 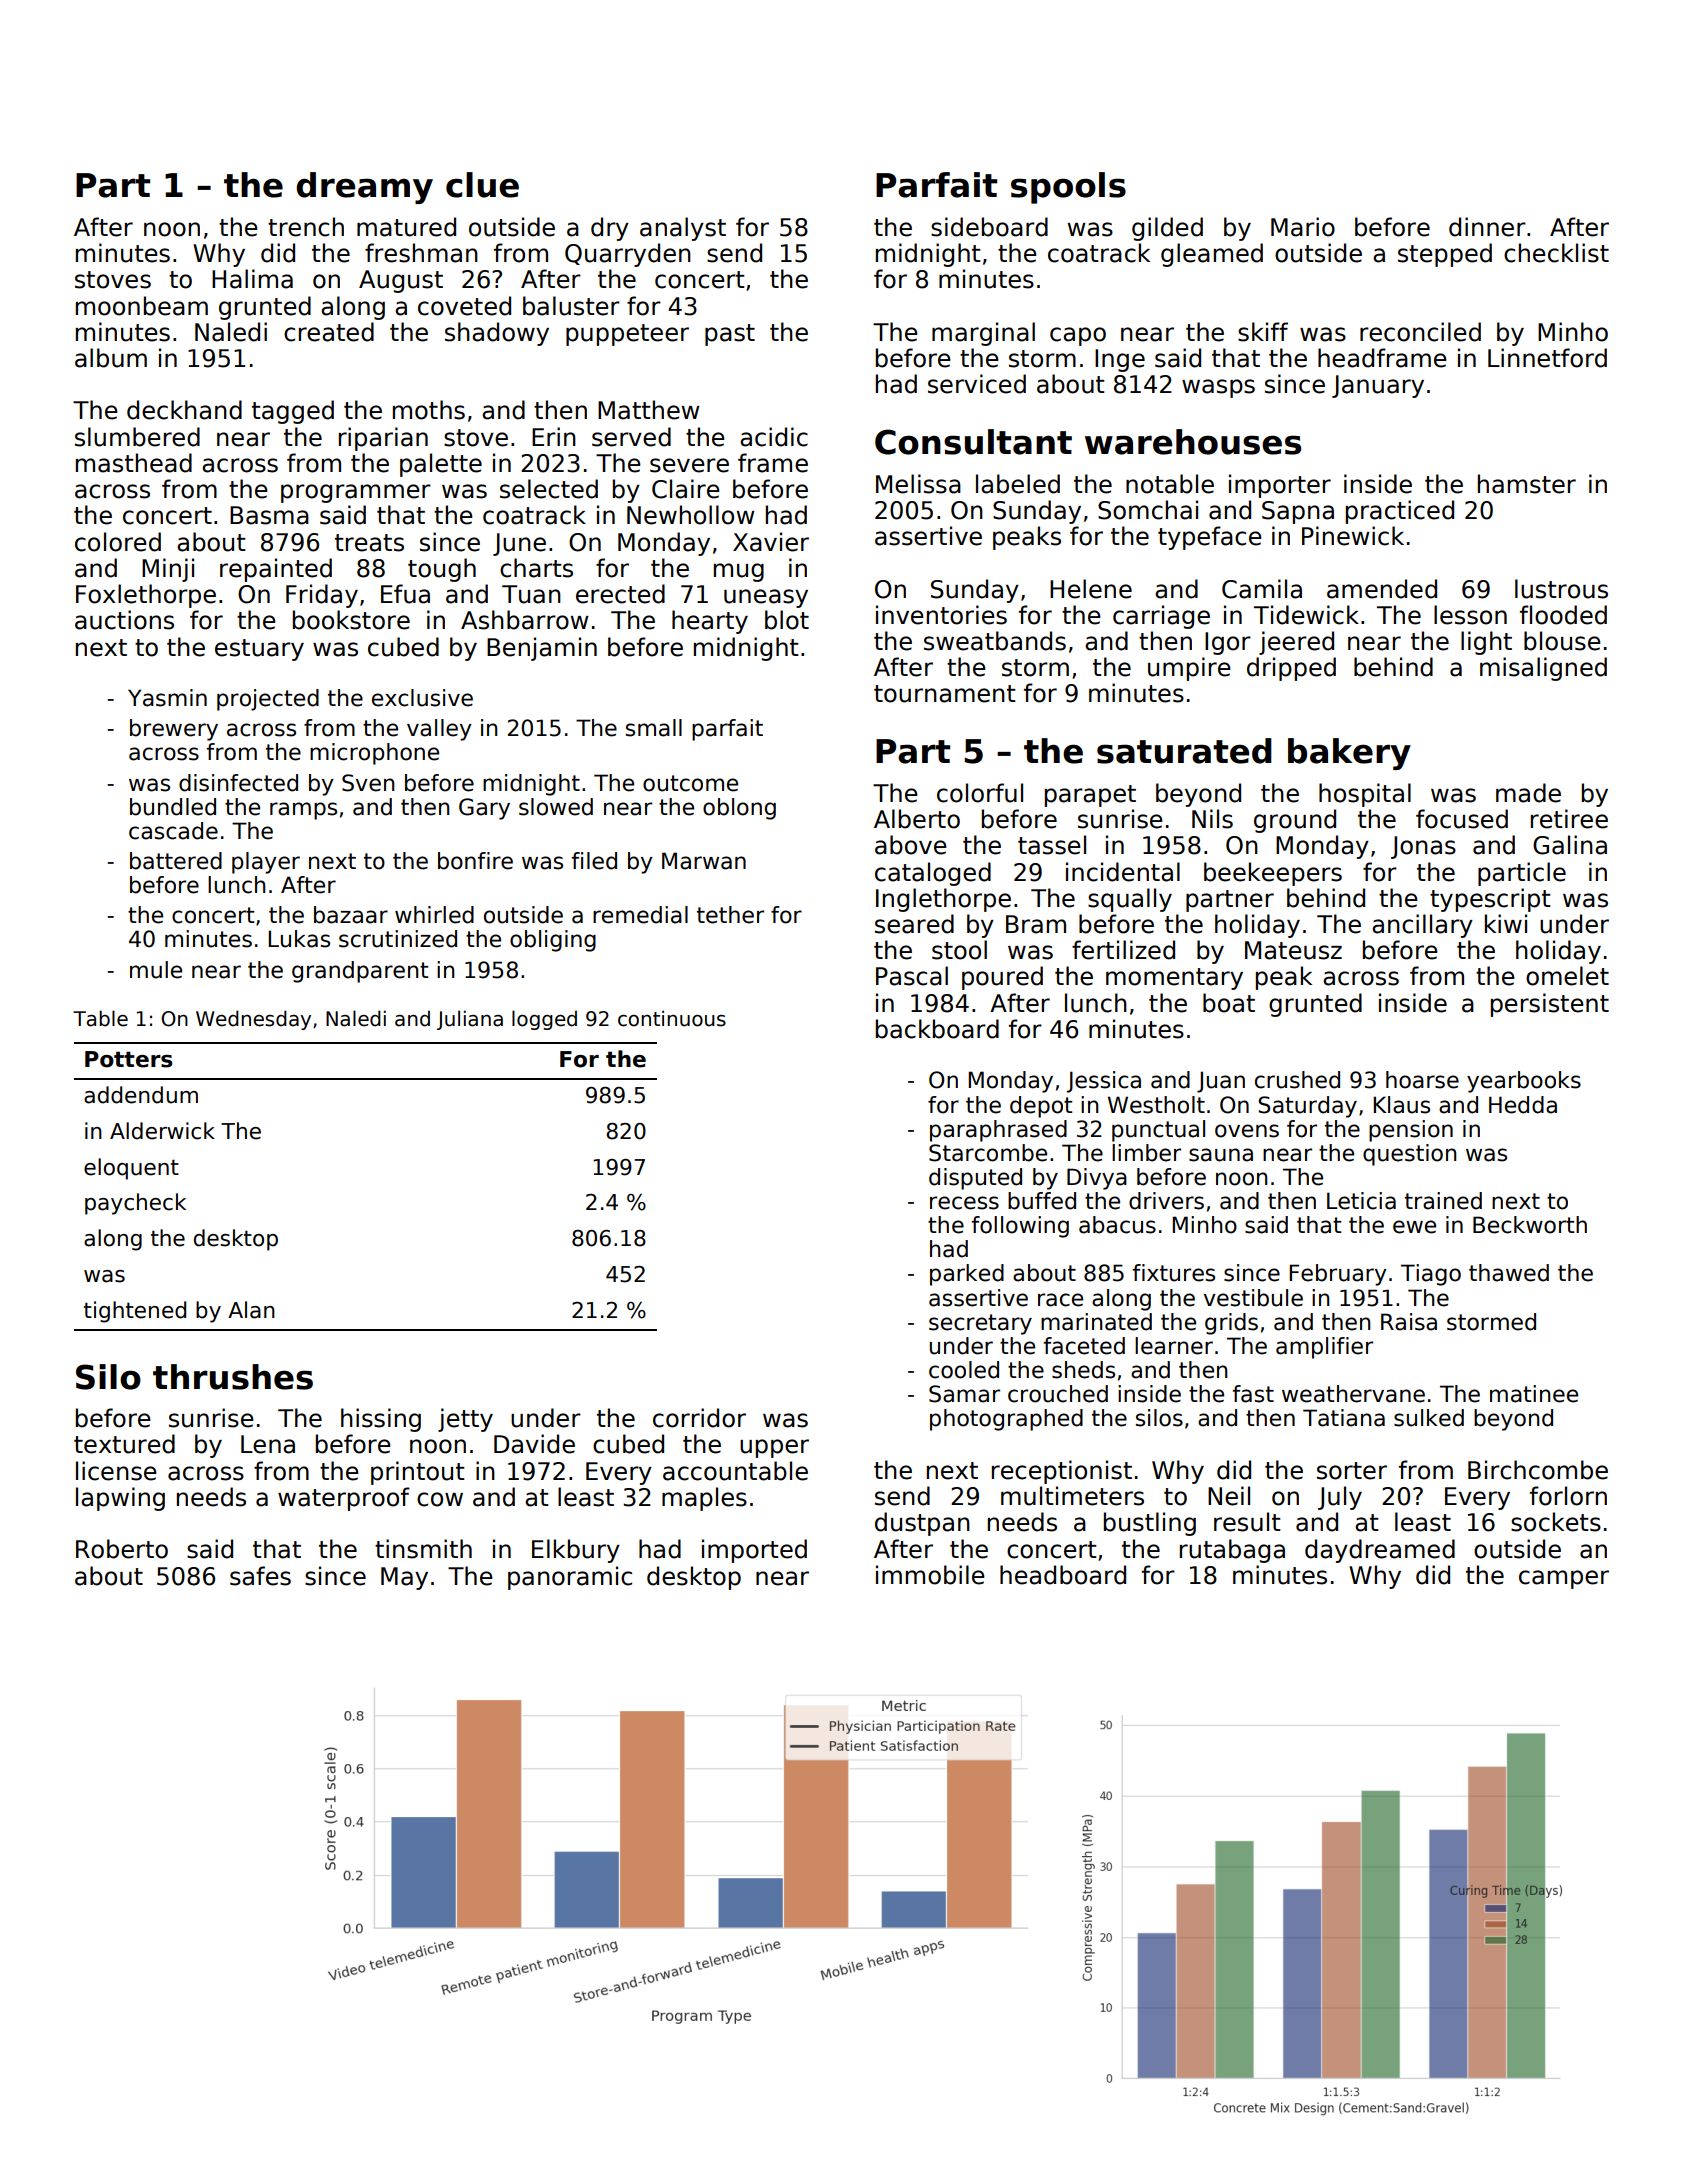 I want to click on dinner, so click(x=1487, y=227).
